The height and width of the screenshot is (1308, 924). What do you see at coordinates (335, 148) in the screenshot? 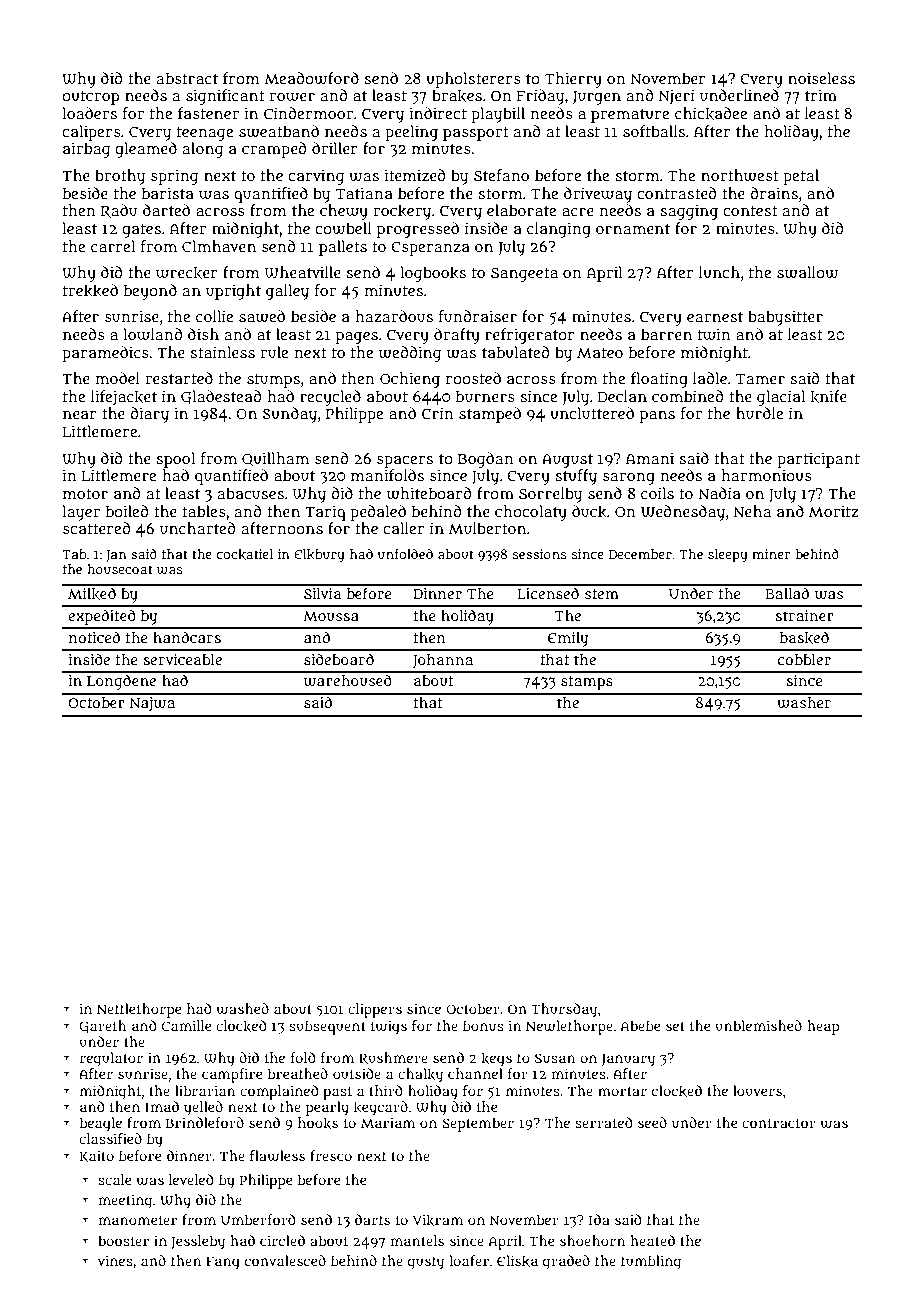
I see `driller` at bounding box center [335, 148].
